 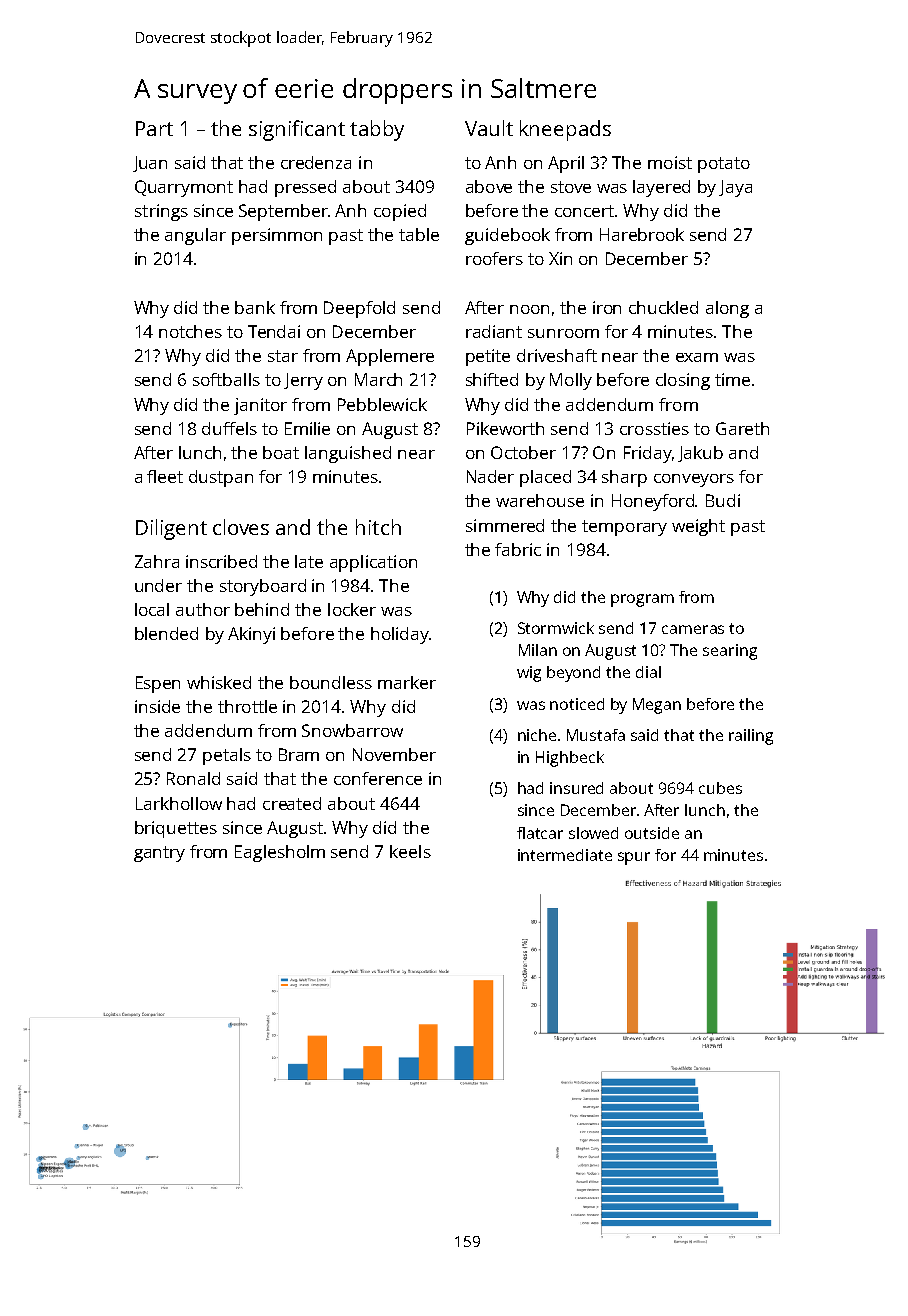 I want to click on moist, so click(x=670, y=162).
